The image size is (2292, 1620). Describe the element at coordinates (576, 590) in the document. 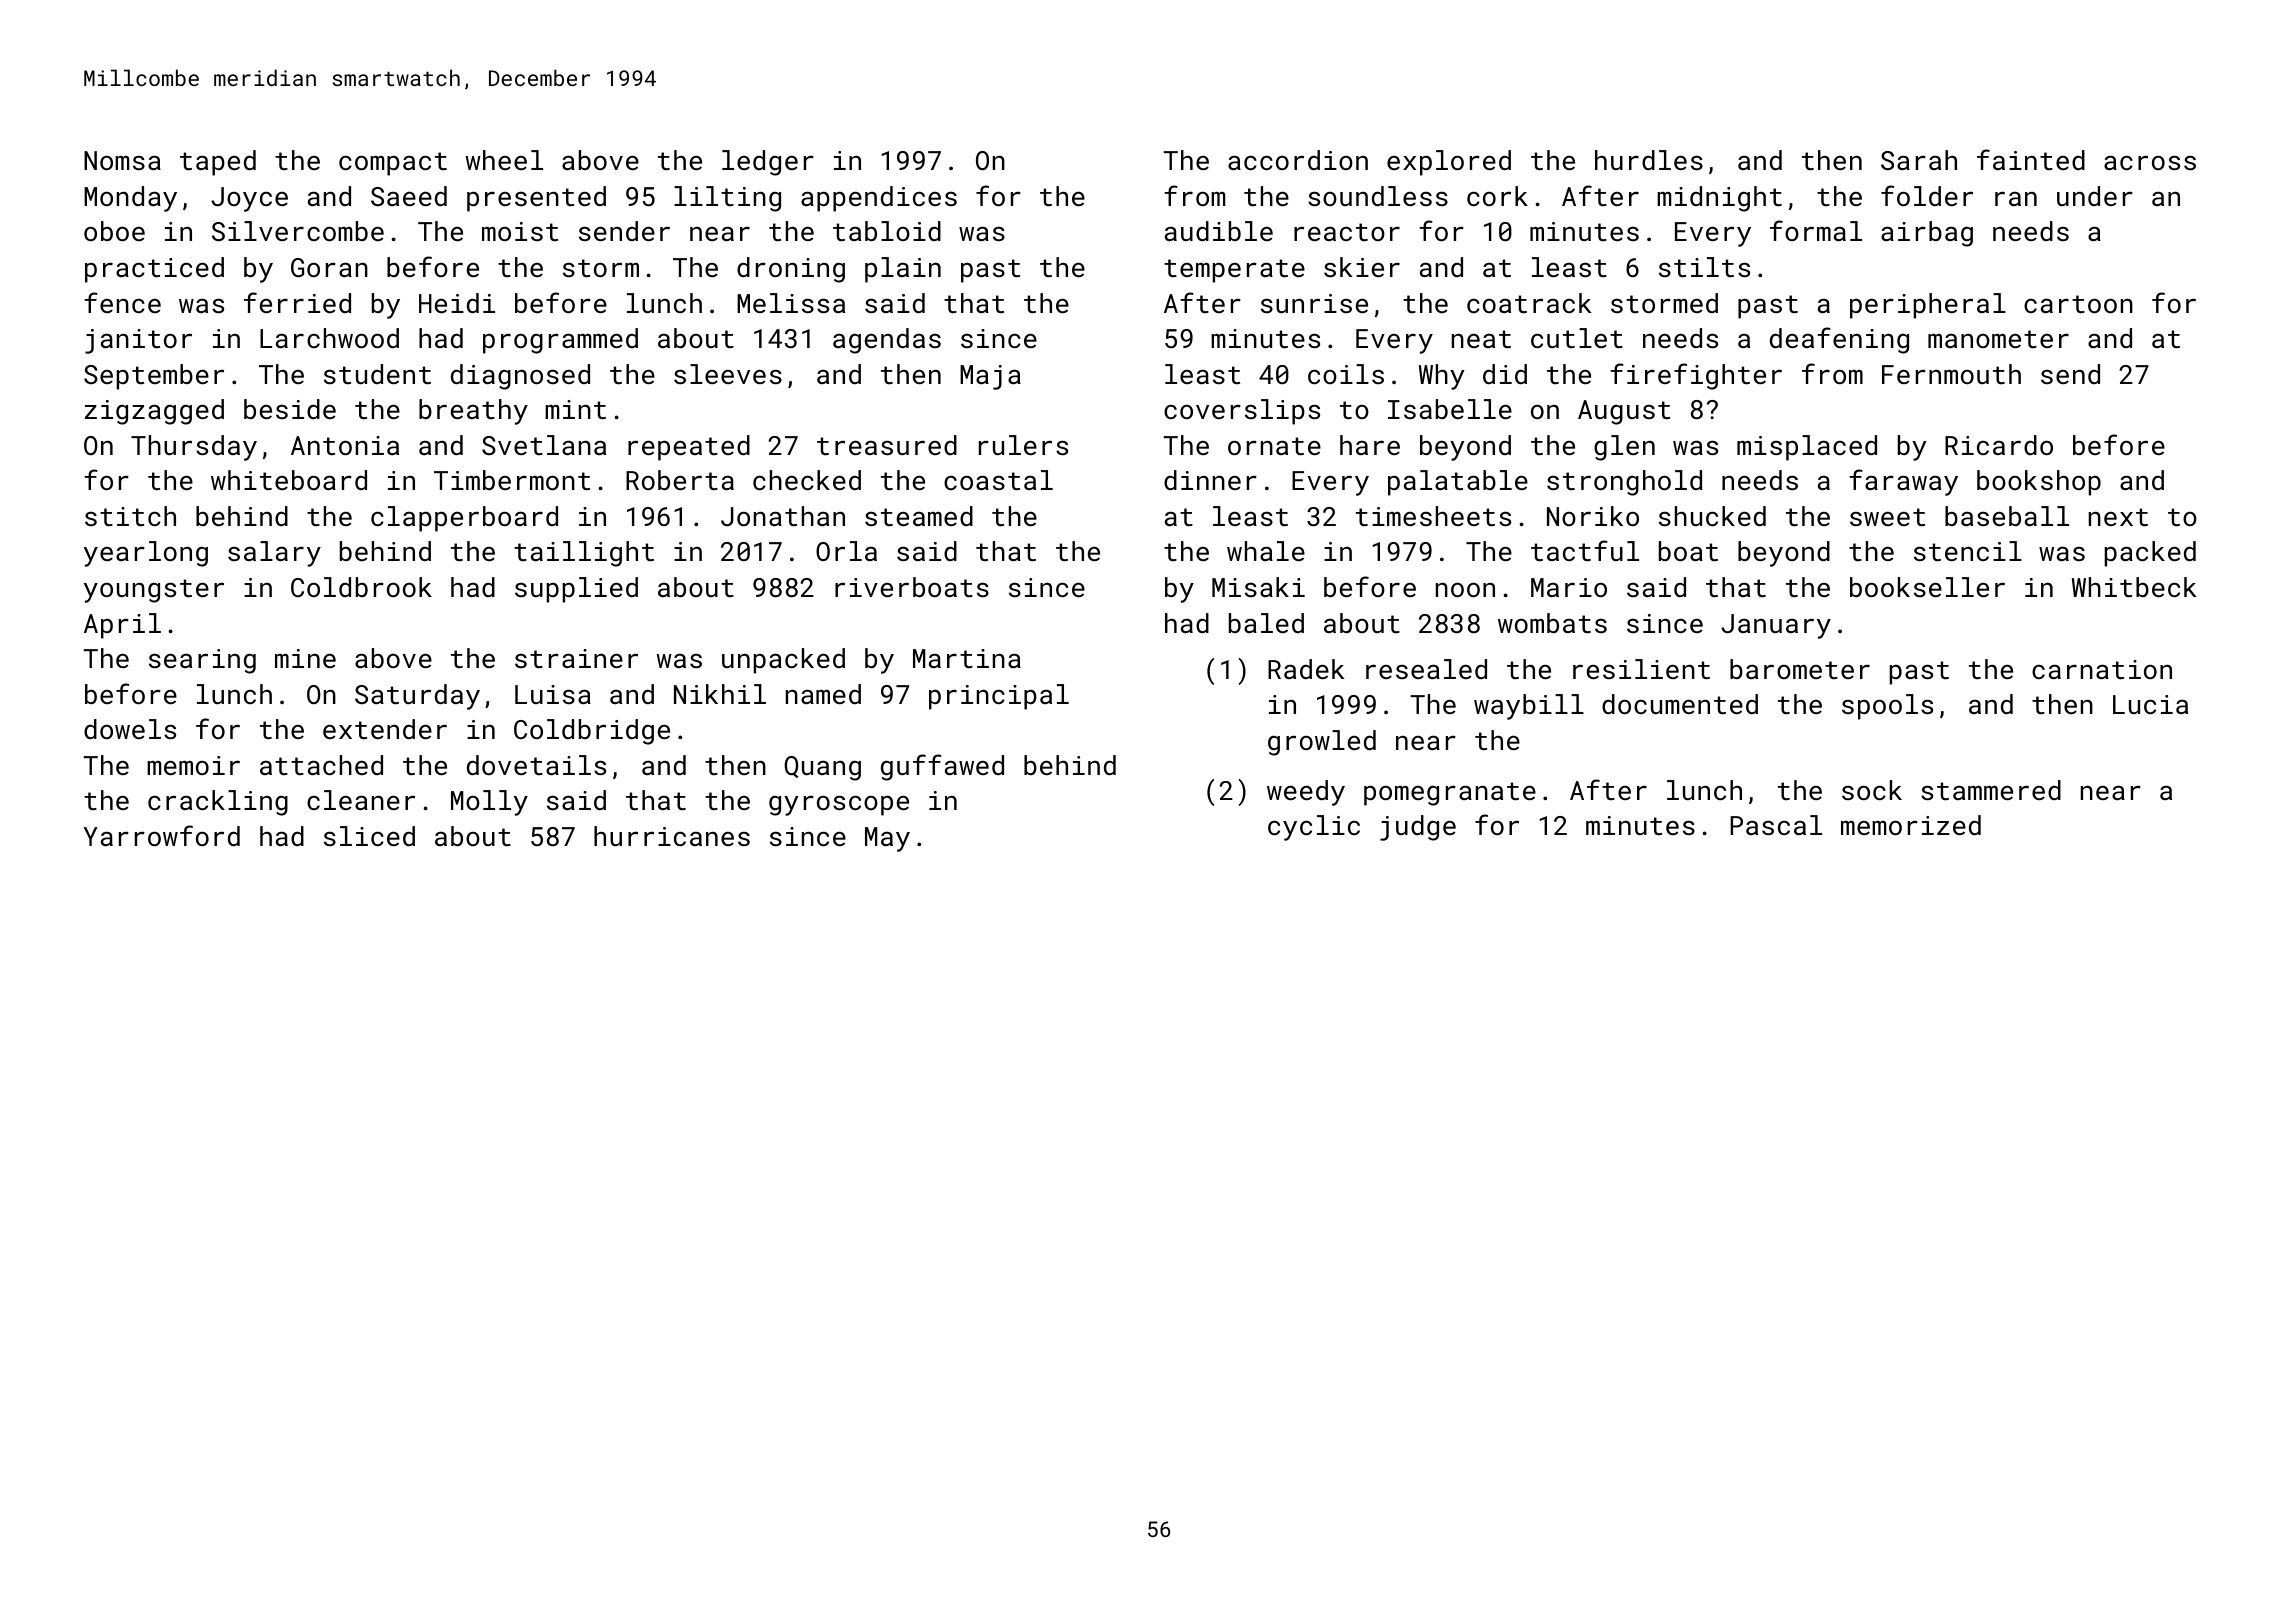

I see `supplied` at that location.
